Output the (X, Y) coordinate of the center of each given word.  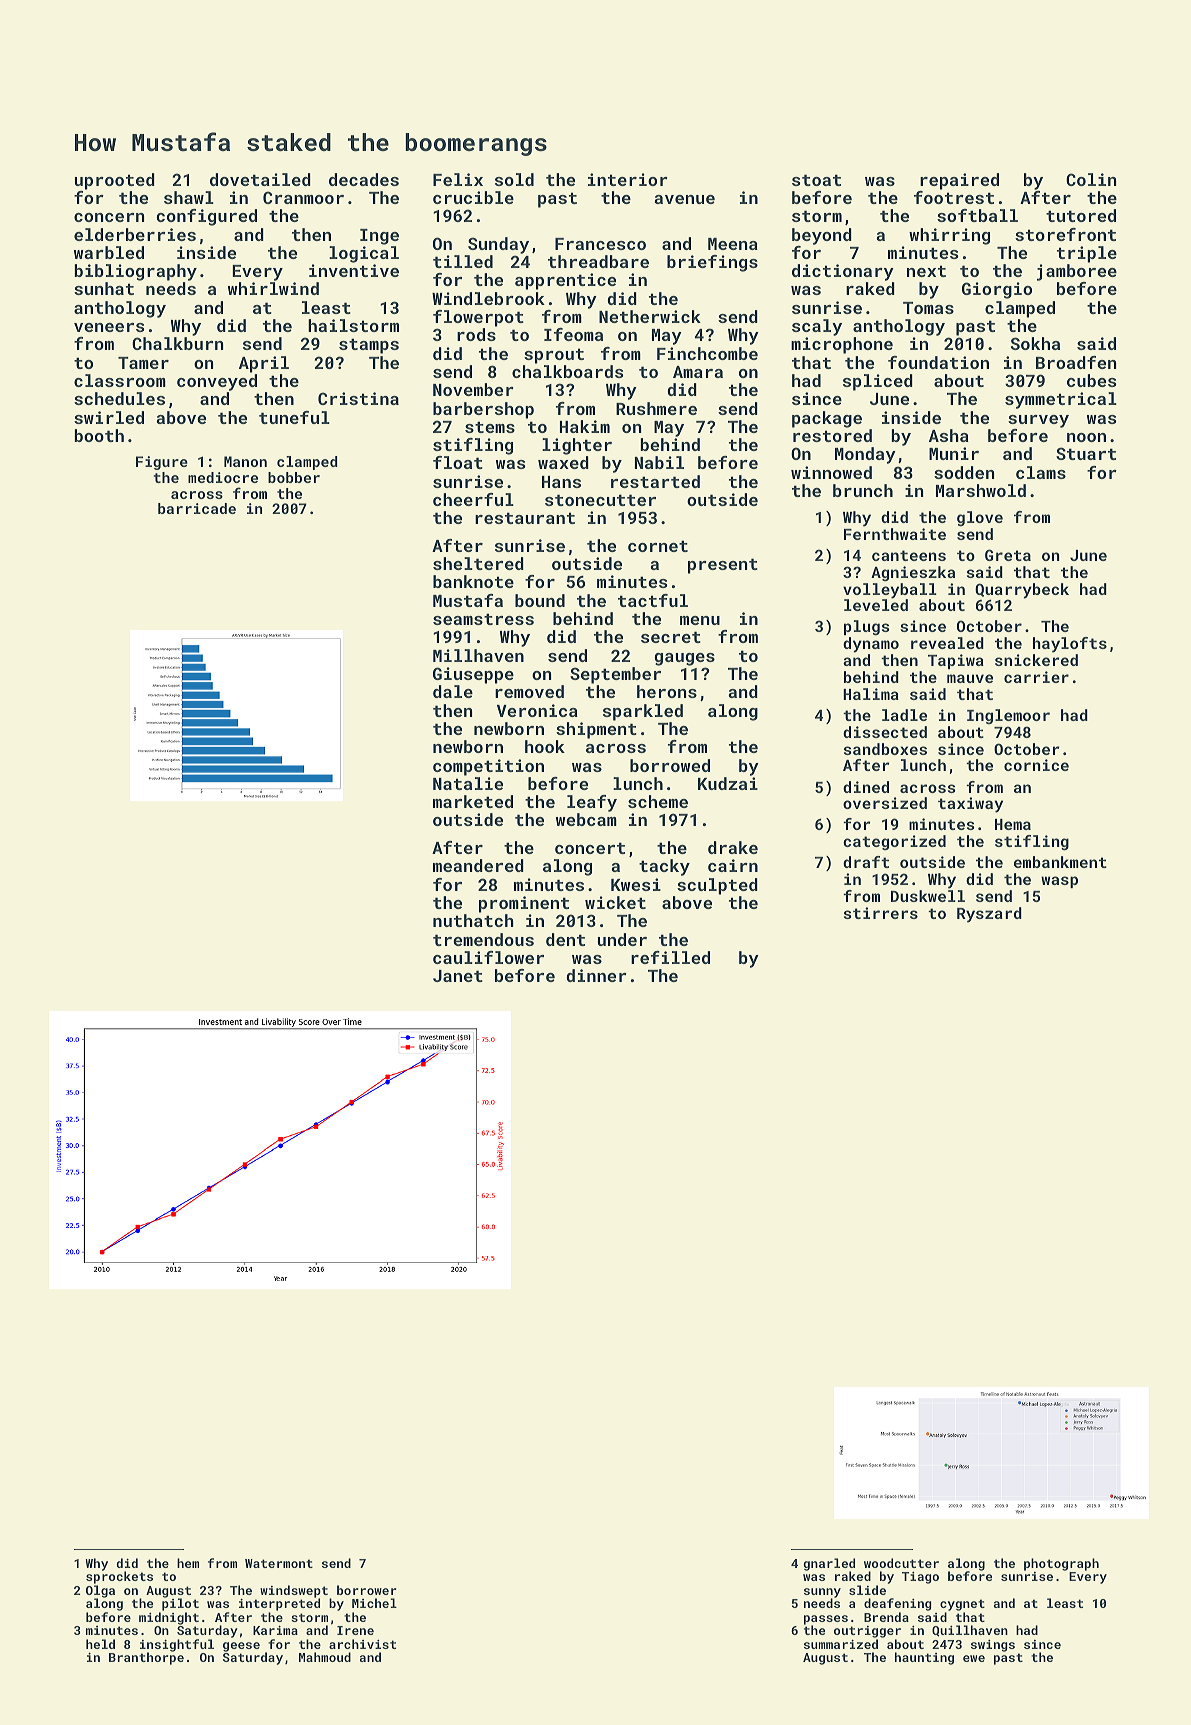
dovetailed (260, 179)
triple (1087, 254)
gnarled (829, 1564)
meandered (478, 865)
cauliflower (488, 957)
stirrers (881, 913)
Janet (458, 976)
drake (733, 847)
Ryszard (989, 915)
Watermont (279, 1563)
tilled (463, 261)
